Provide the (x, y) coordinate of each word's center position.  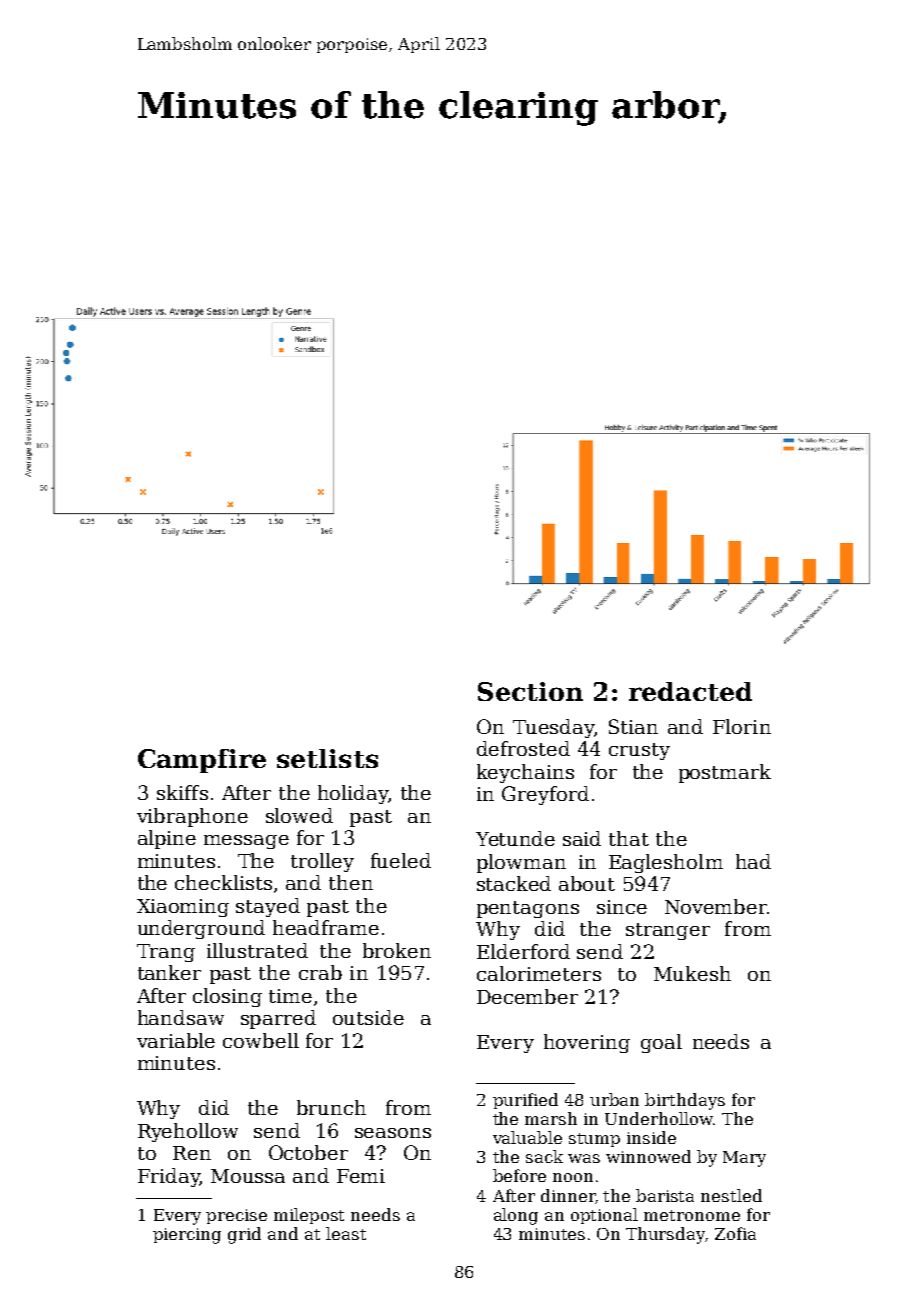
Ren (192, 1153)
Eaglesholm (666, 863)
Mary (744, 1159)
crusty (639, 751)
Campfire (202, 761)
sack (544, 1156)
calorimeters (539, 973)
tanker (169, 972)
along (516, 1216)
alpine (167, 839)
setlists (327, 758)
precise (236, 1216)
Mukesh (692, 973)
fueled (401, 860)
